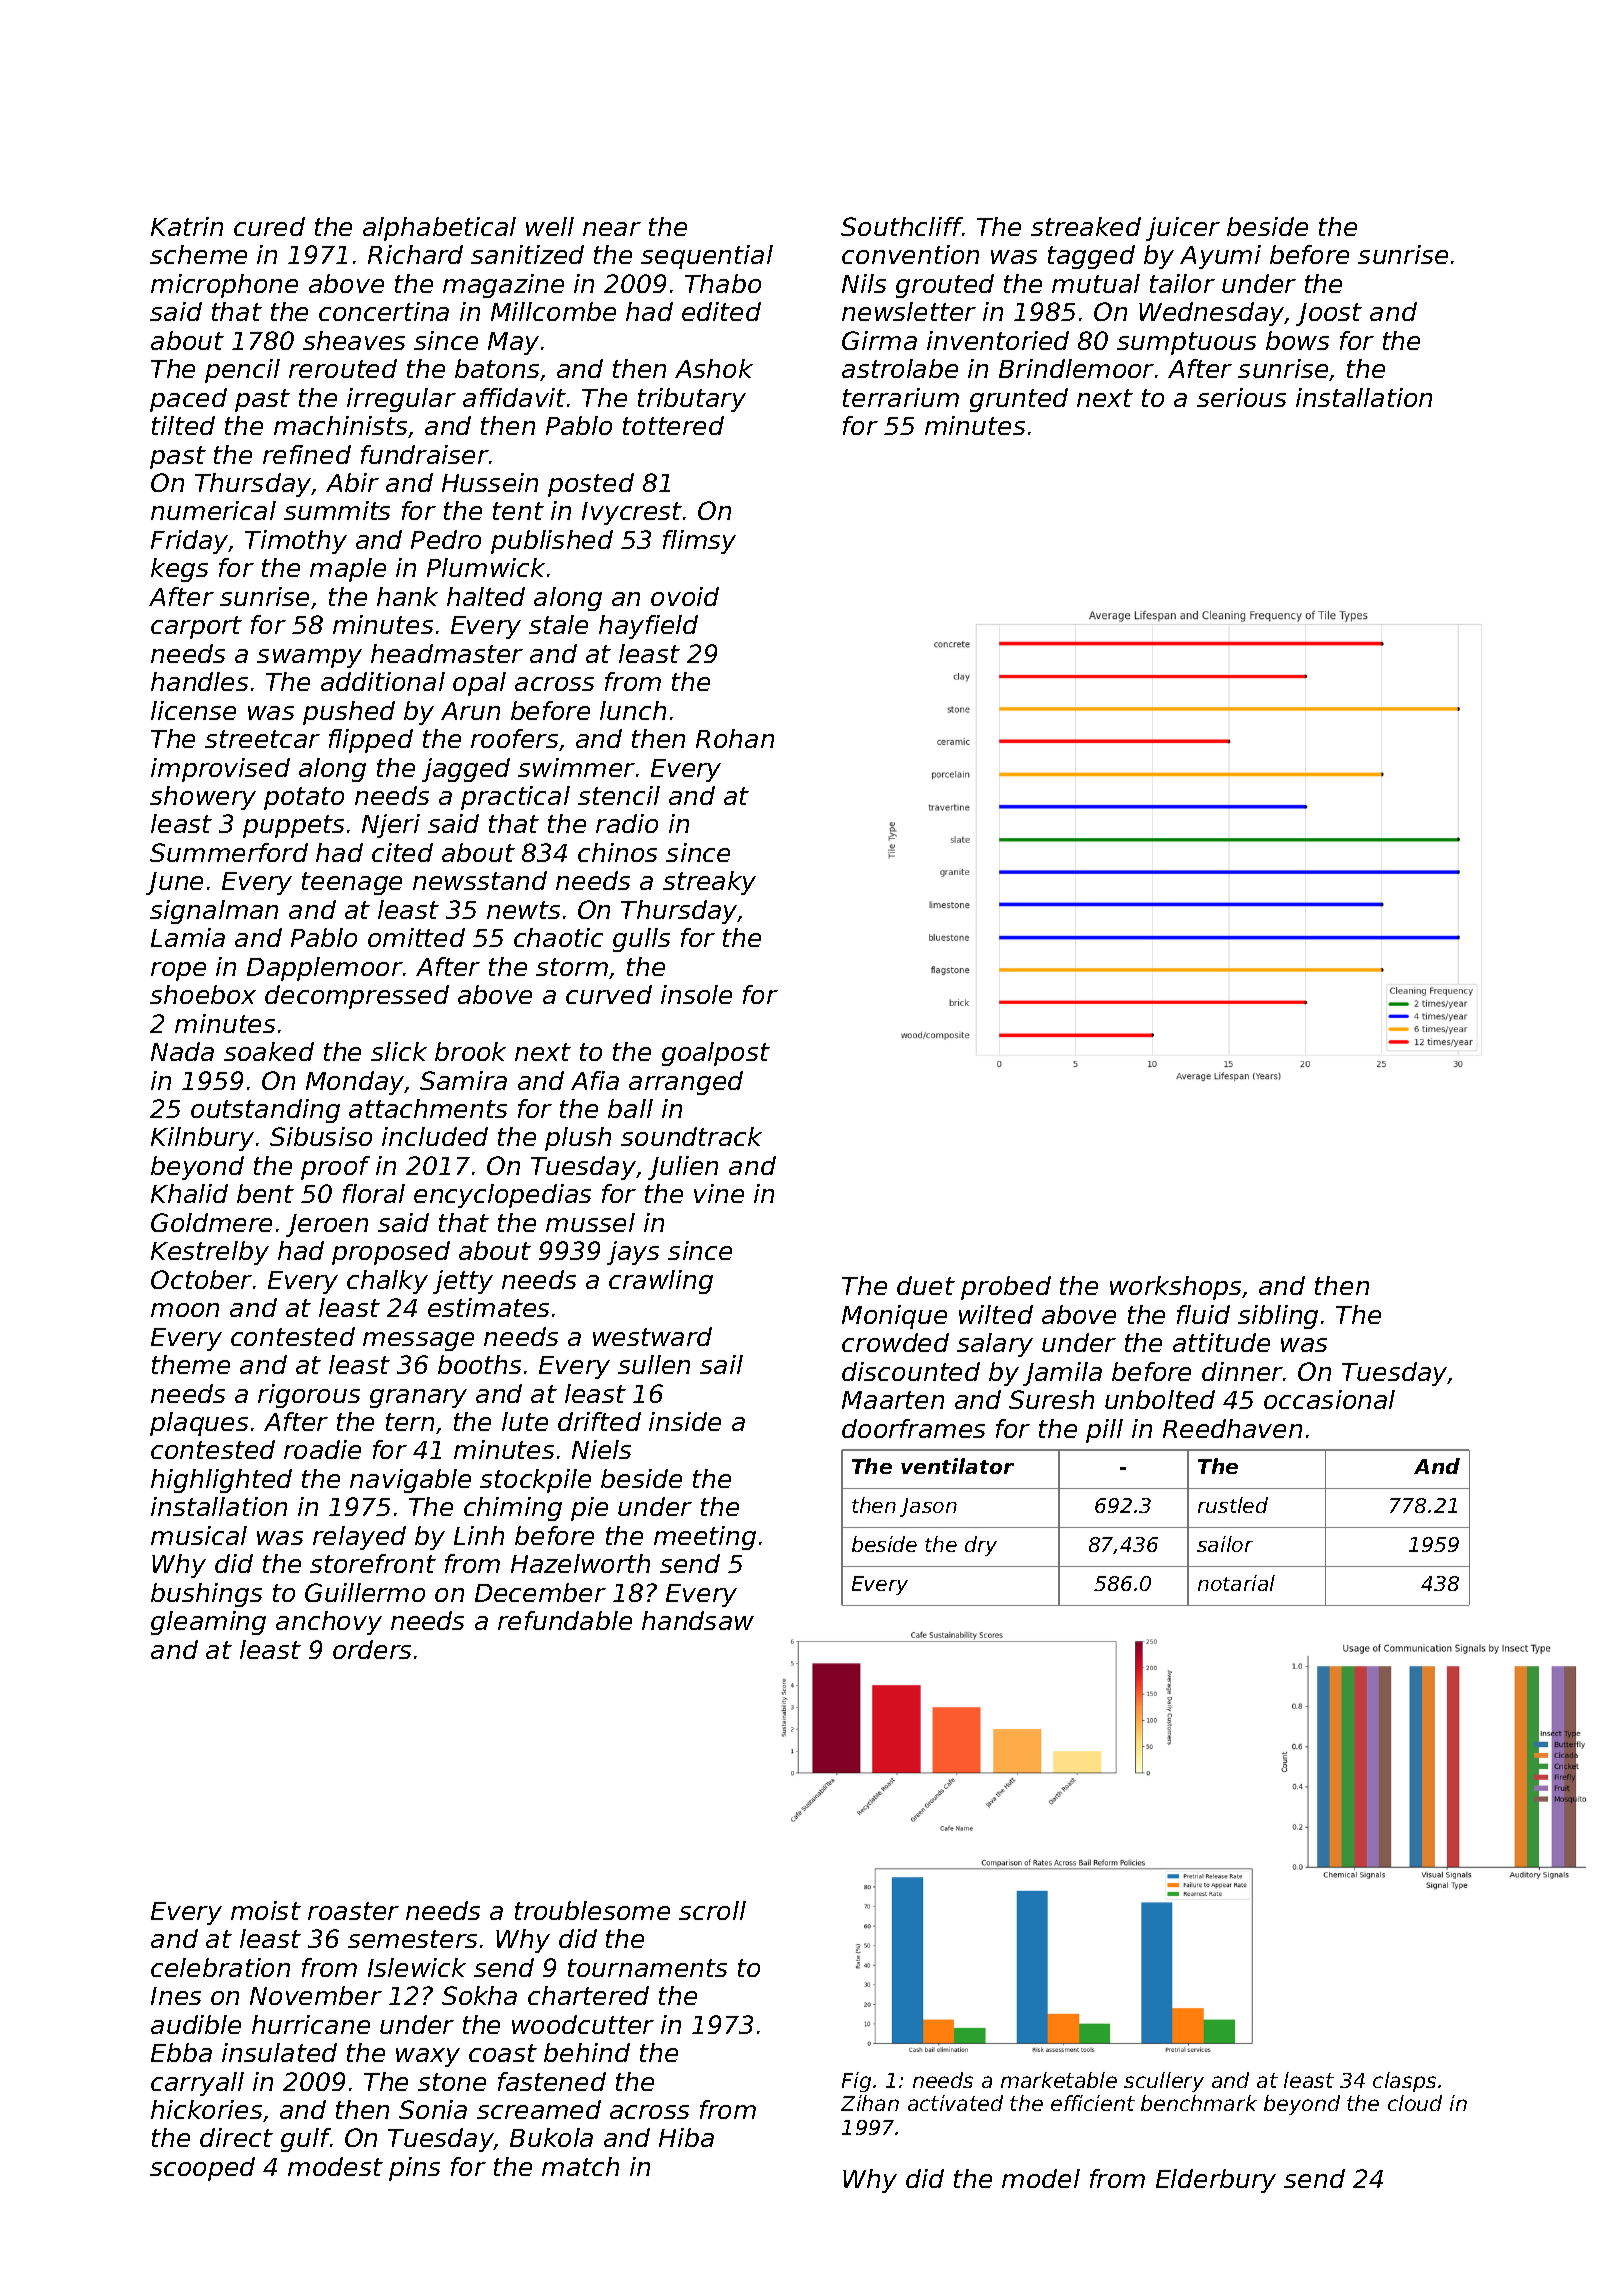  Describe the element at coordinates (470, 1051) in the screenshot. I see `brook` at that location.
